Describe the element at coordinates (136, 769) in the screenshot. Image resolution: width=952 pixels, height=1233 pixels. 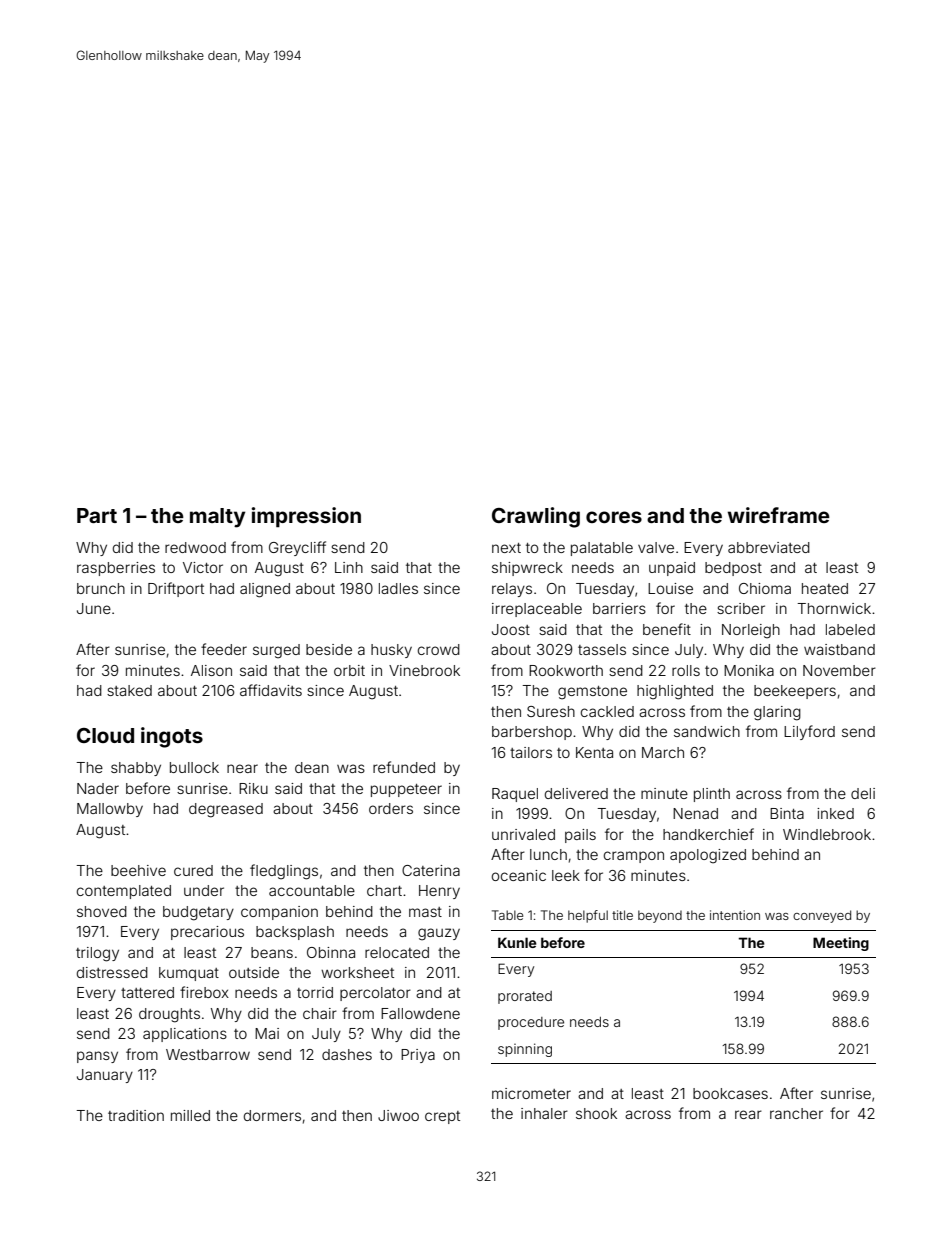
I see `shabby` at that location.
